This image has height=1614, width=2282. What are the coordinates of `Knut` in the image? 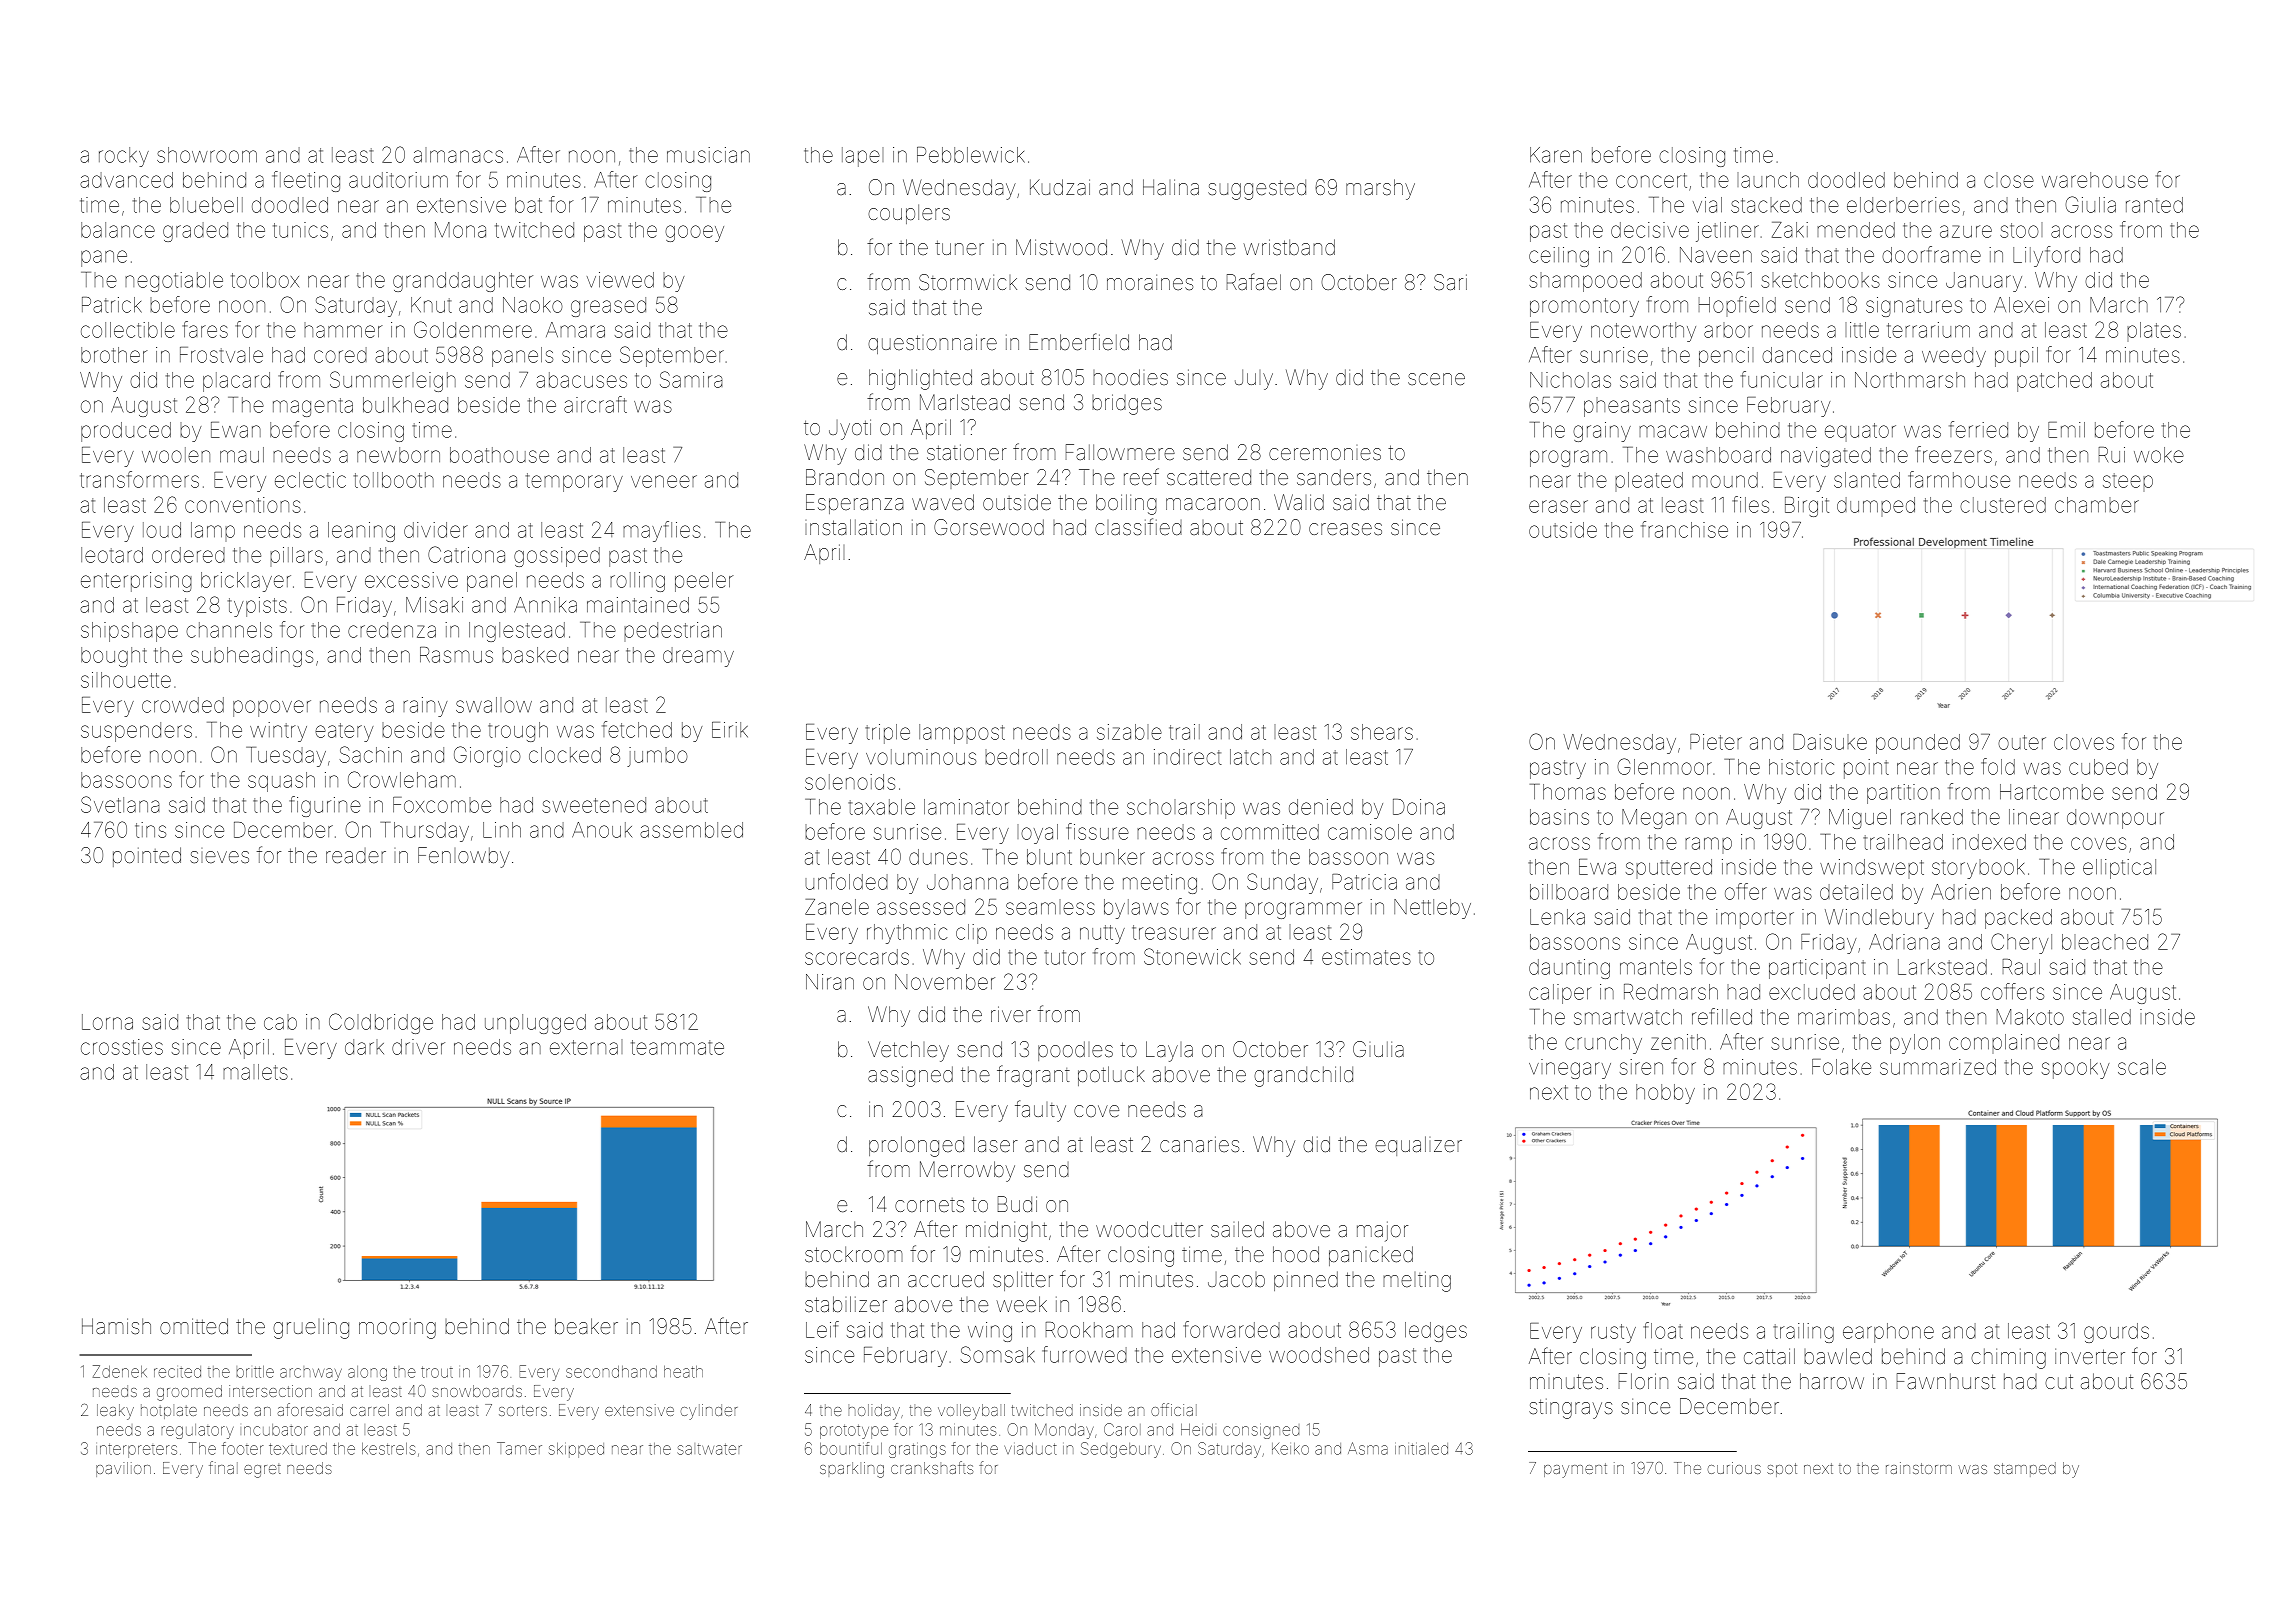 It's located at (431, 305).
